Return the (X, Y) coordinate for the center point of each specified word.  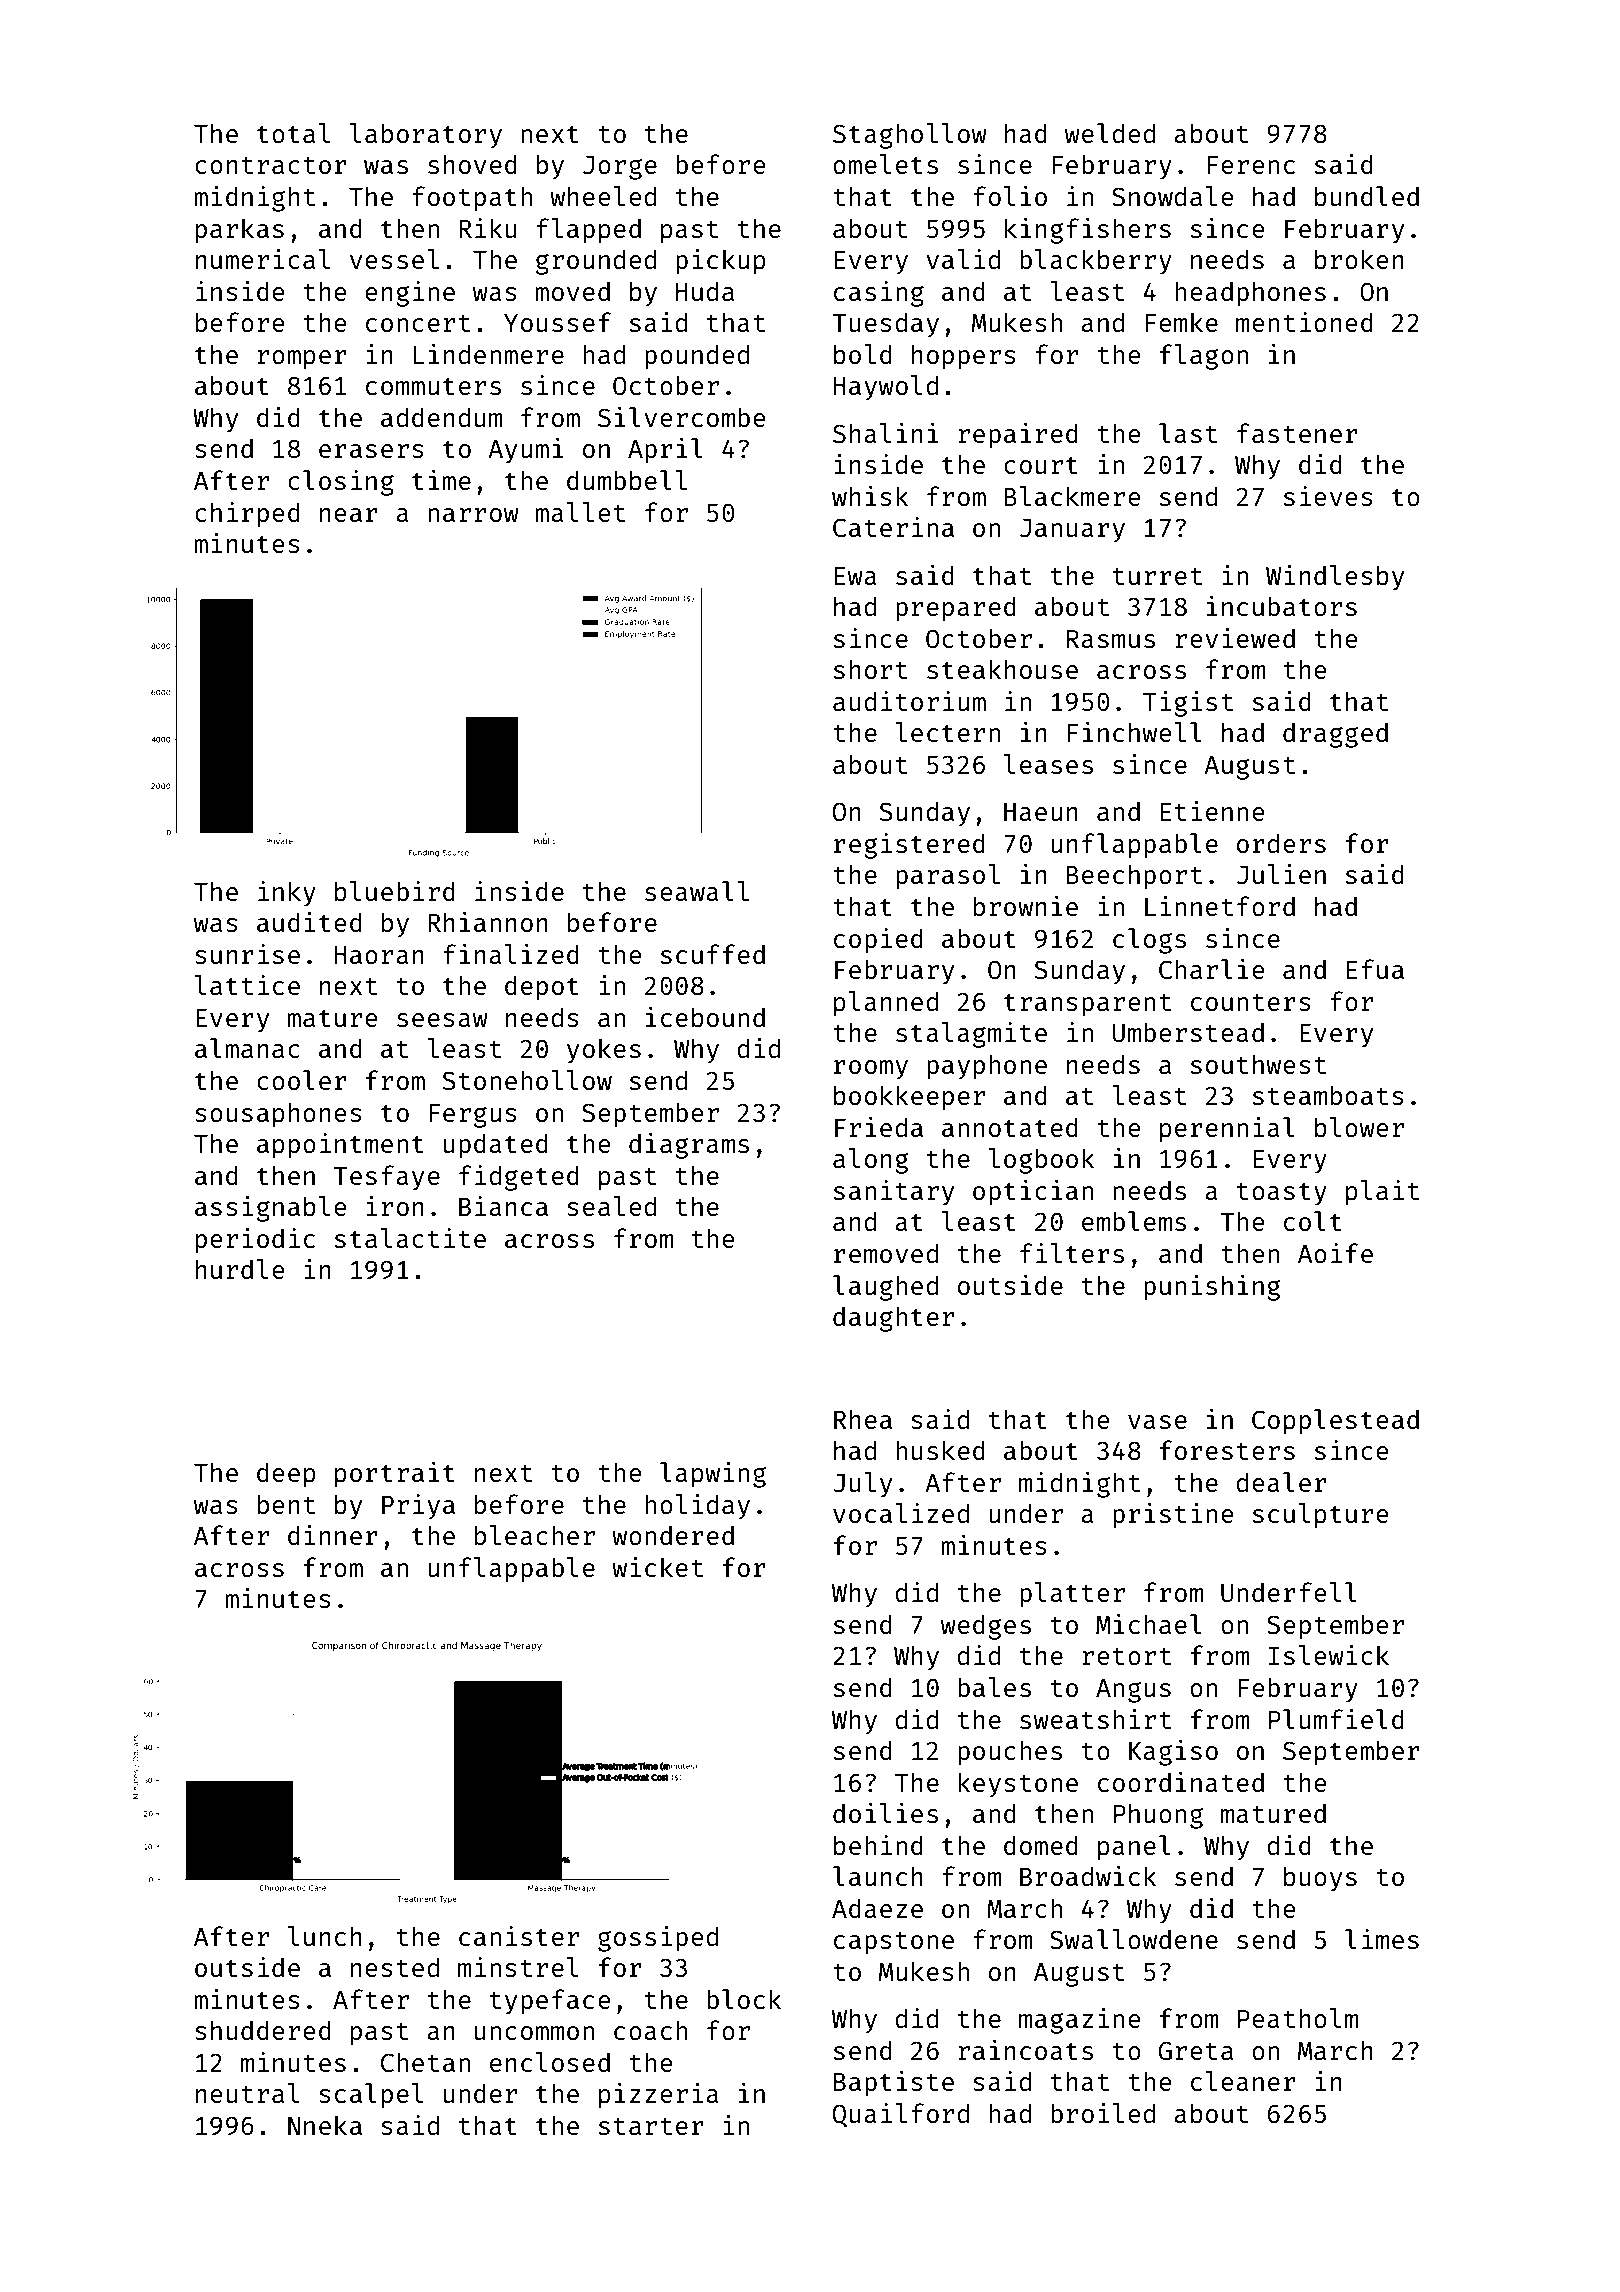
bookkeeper (909, 1098)
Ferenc (1251, 165)
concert (418, 323)
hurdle (240, 1269)
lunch (325, 1936)
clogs (1149, 941)
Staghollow (910, 136)
